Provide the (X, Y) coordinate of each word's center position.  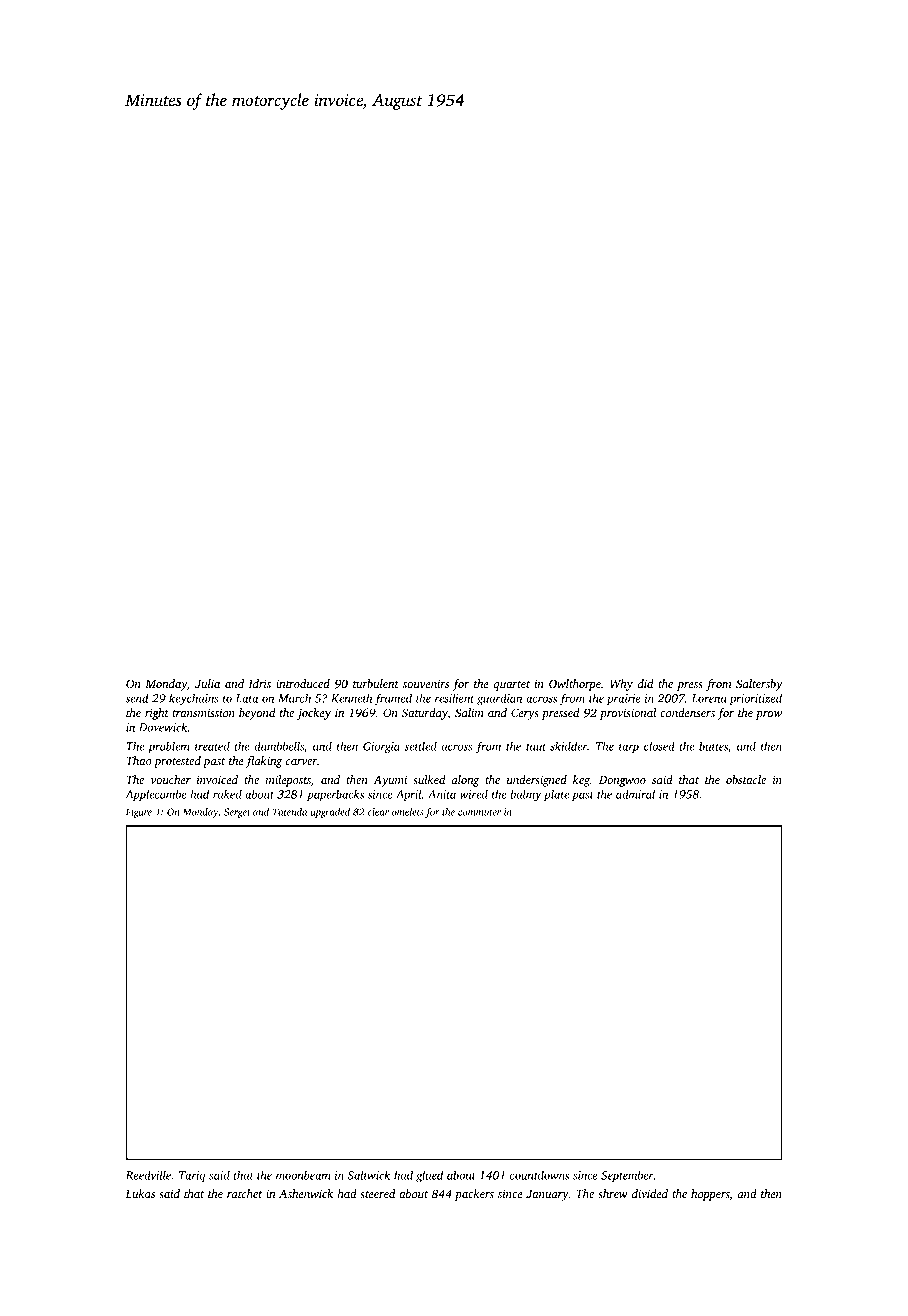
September (627, 1176)
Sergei (237, 813)
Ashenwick (306, 1193)
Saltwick (368, 1175)
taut (536, 747)
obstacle (746, 779)
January (547, 1195)
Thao (139, 760)
